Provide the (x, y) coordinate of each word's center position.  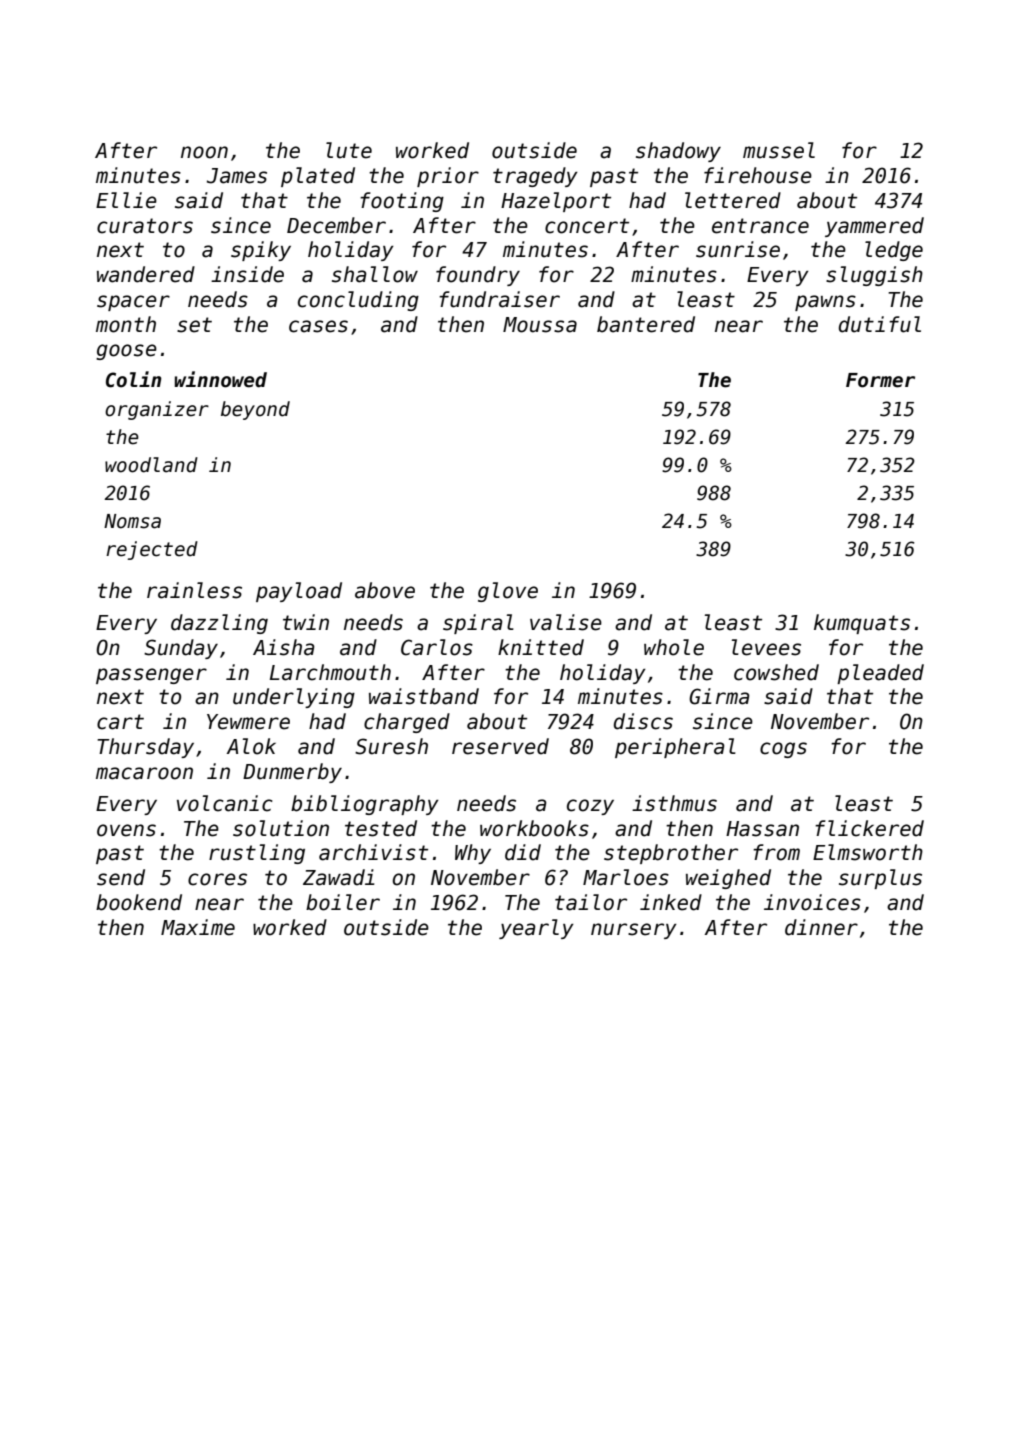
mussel (779, 150)
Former (880, 380)
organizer (157, 410)
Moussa (540, 325)
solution (281, 828)
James (237, 176)
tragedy (535, 177)
